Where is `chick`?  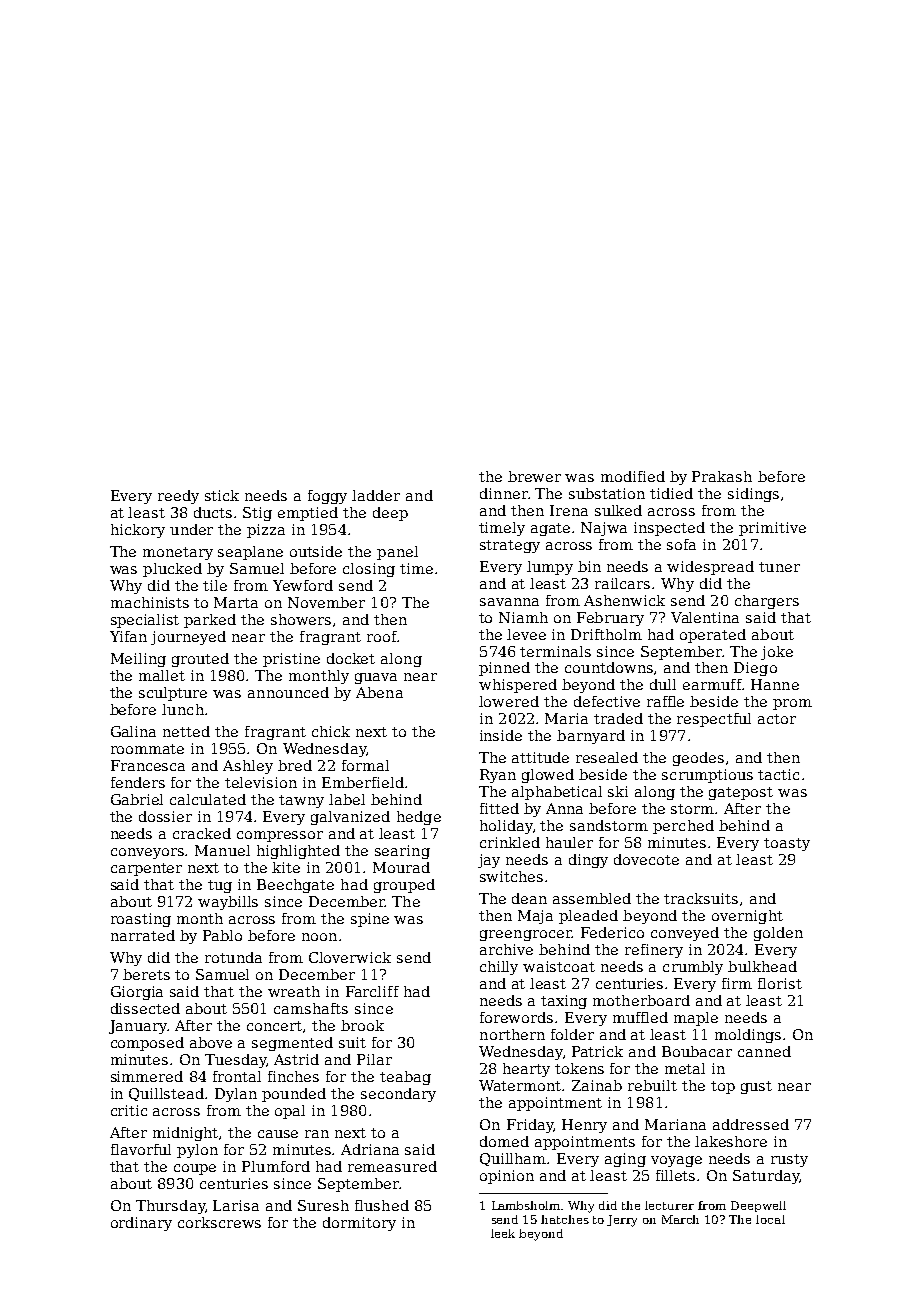 chick is located at coordinates (331, 731).
